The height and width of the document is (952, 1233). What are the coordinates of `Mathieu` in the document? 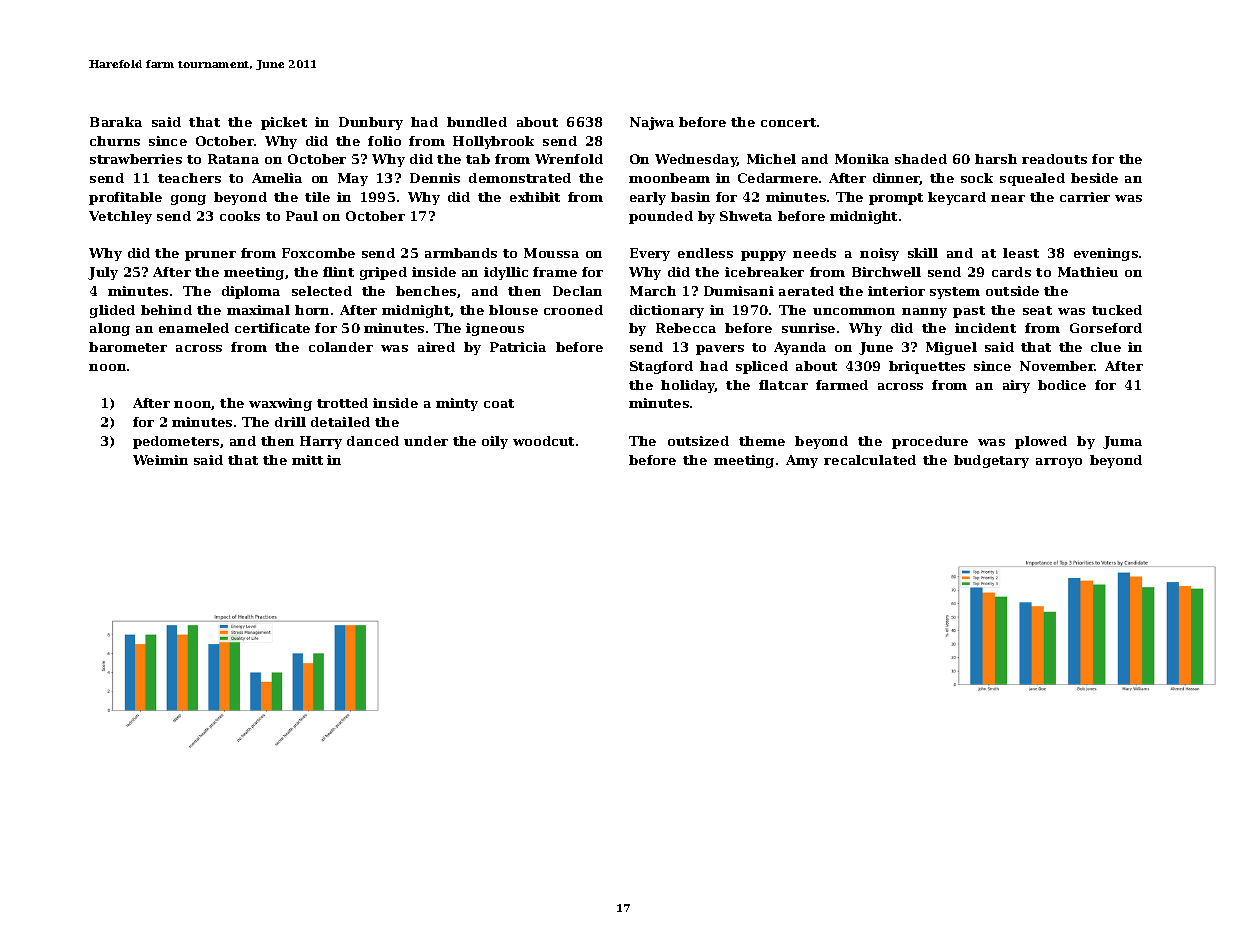 It's located at (1088, 272).
